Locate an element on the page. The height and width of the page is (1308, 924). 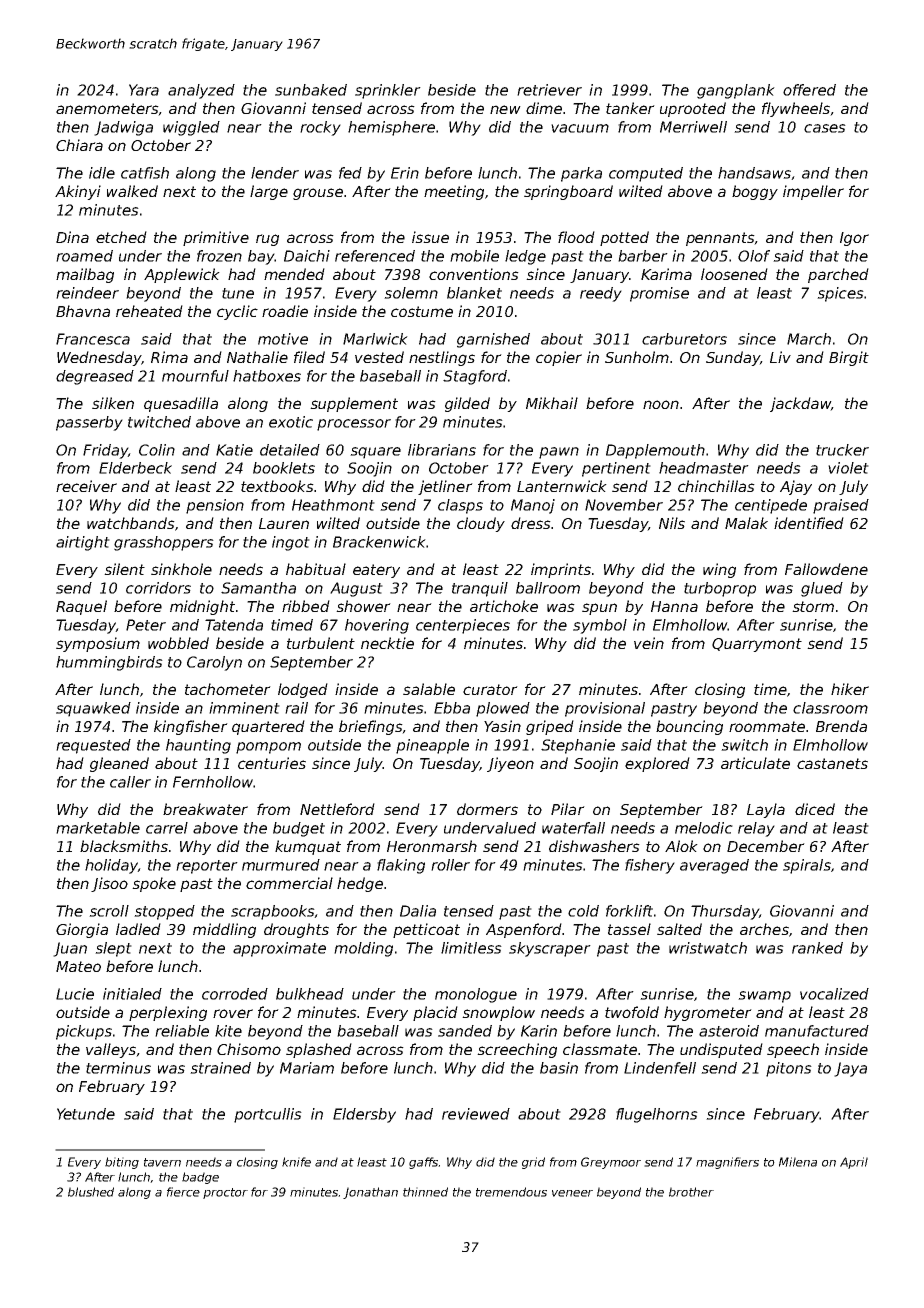
passerby is located at coordinates (89, 423).
